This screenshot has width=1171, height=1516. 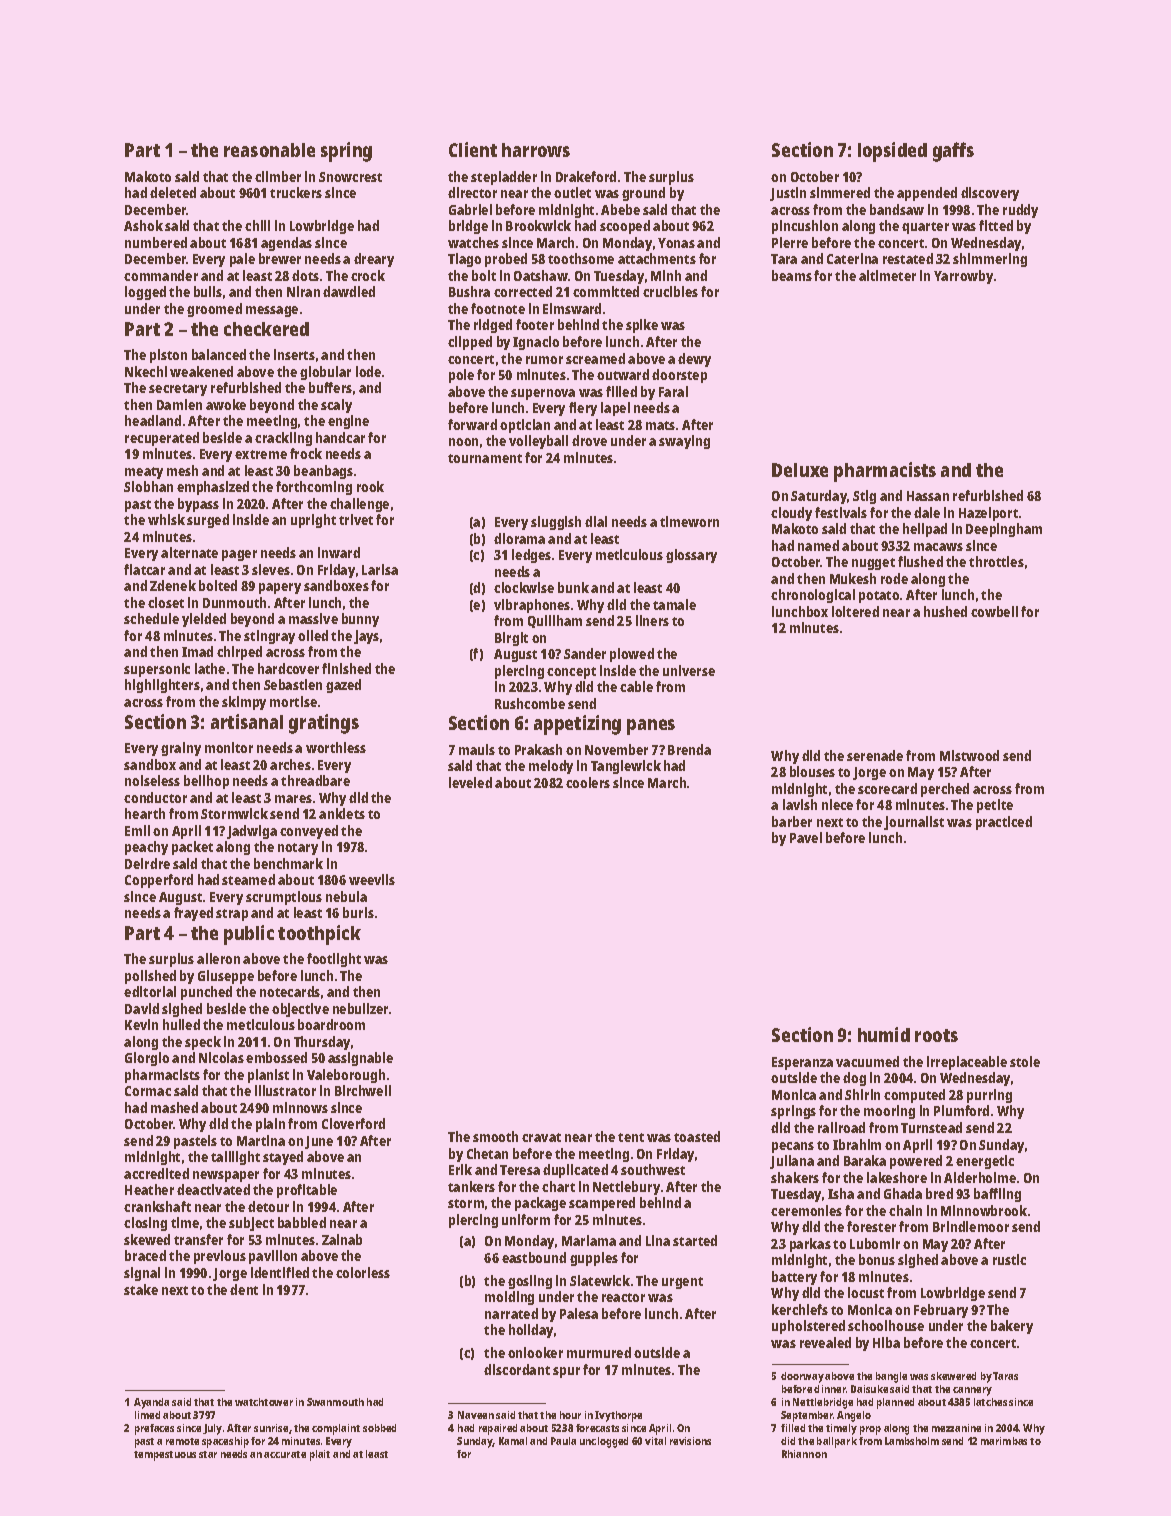 I want to click on bulls, so click(x=208, y=291).
